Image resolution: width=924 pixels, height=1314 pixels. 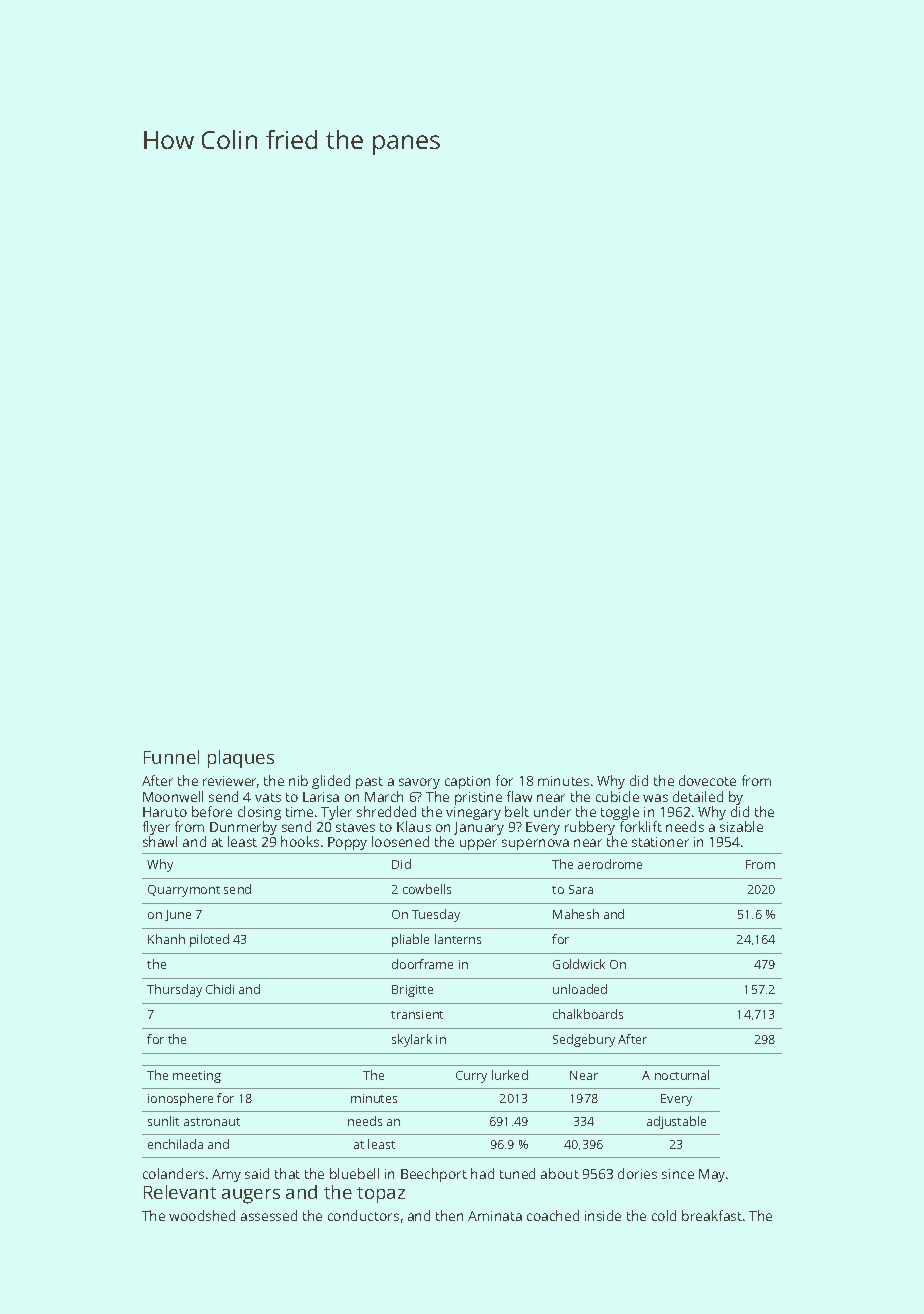 What do you see at coordinates (174, 990) in the page?
I see `Thursday` at bounding box center [174, 990].
